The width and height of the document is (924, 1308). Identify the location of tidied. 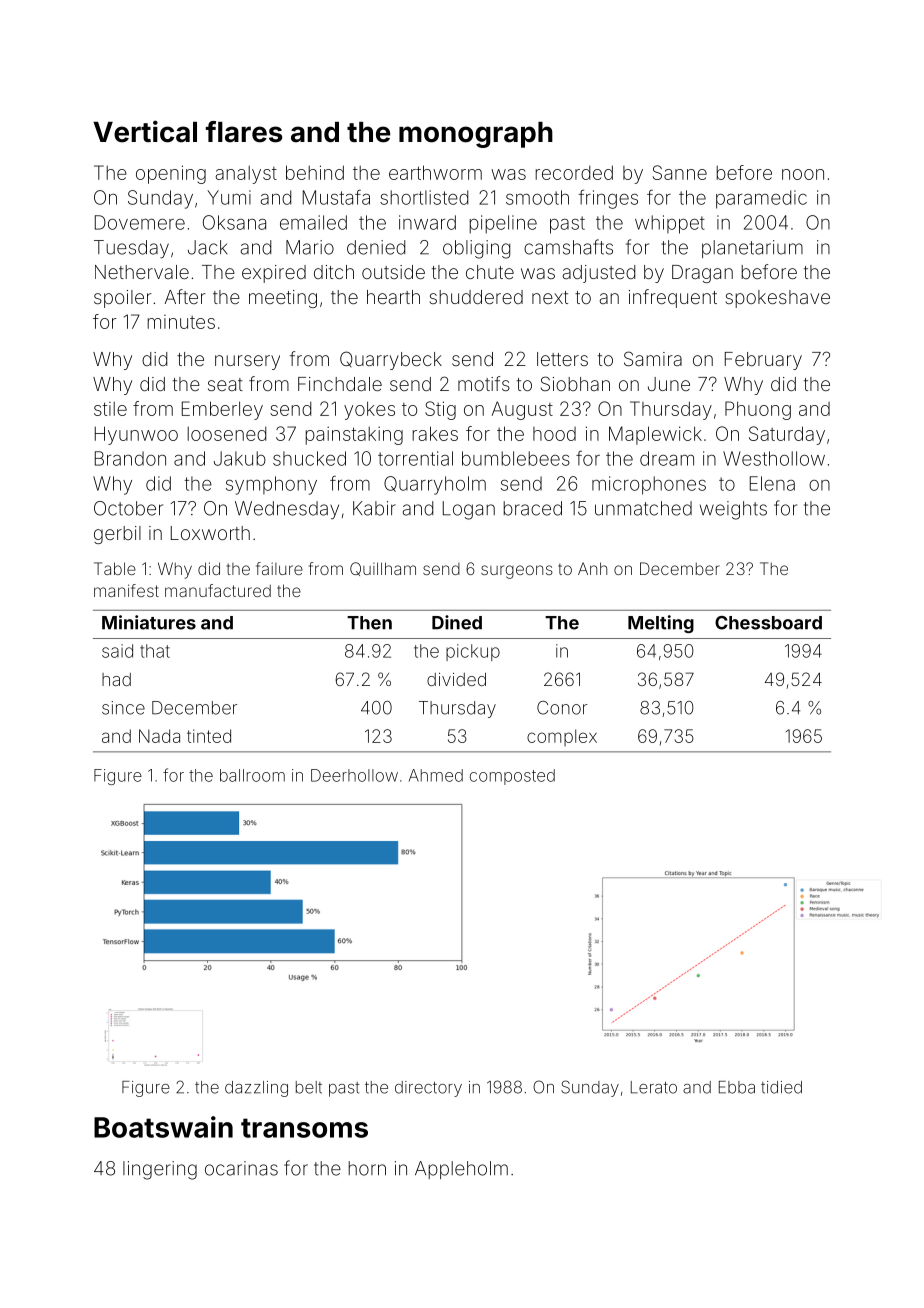
(781, 1087).
